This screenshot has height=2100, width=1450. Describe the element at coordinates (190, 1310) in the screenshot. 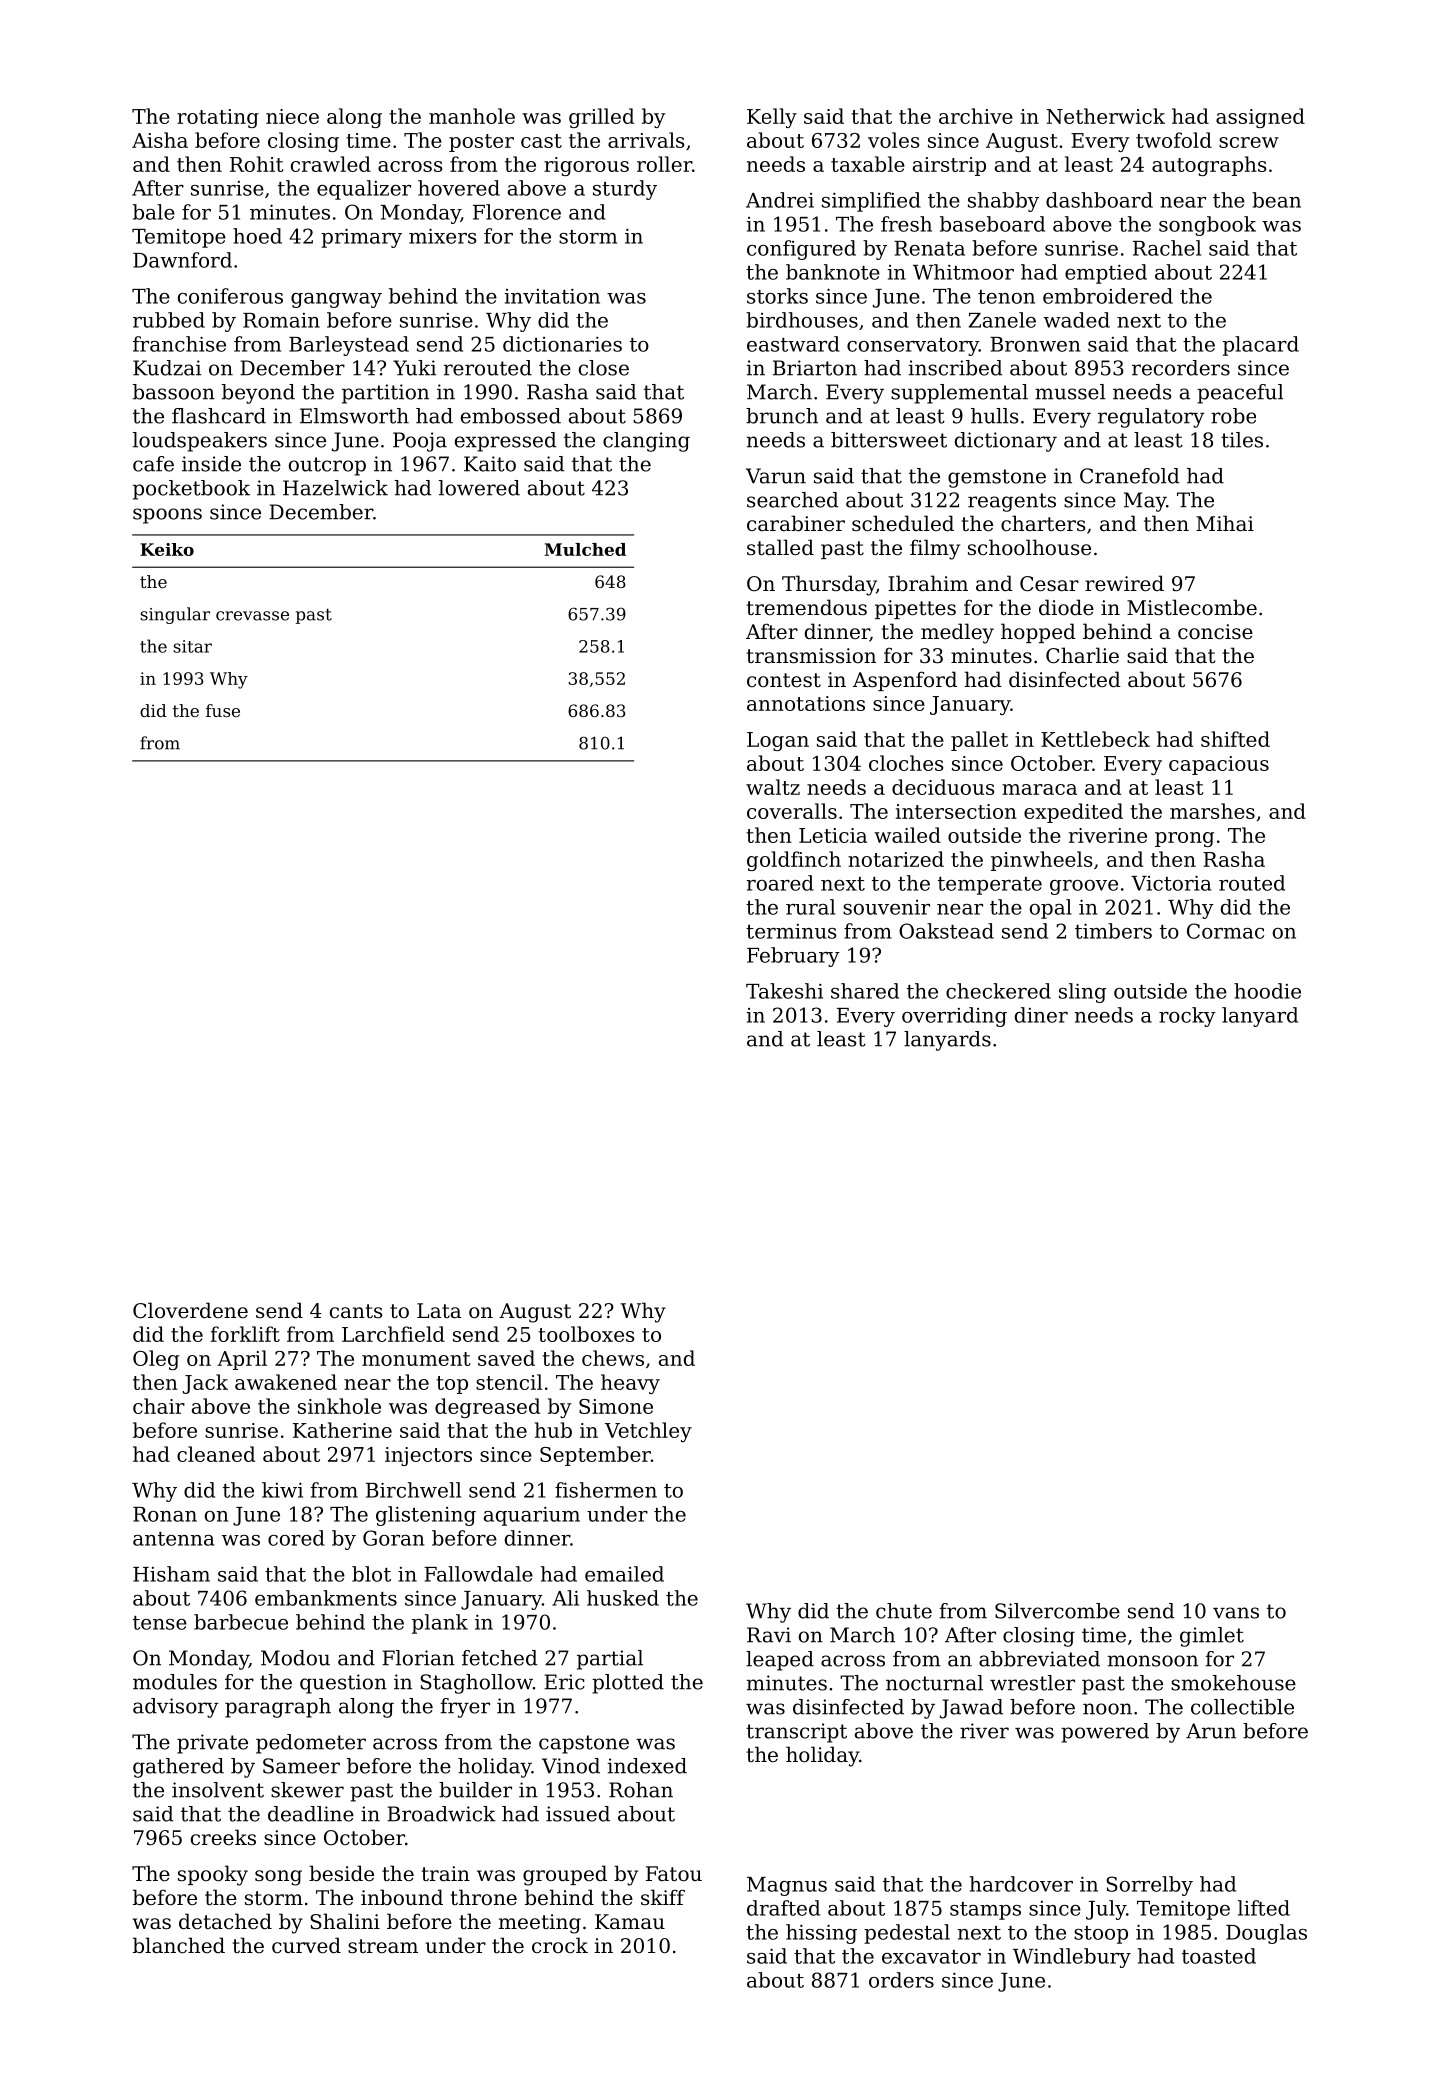

I see `Cloverdene` at that location.
